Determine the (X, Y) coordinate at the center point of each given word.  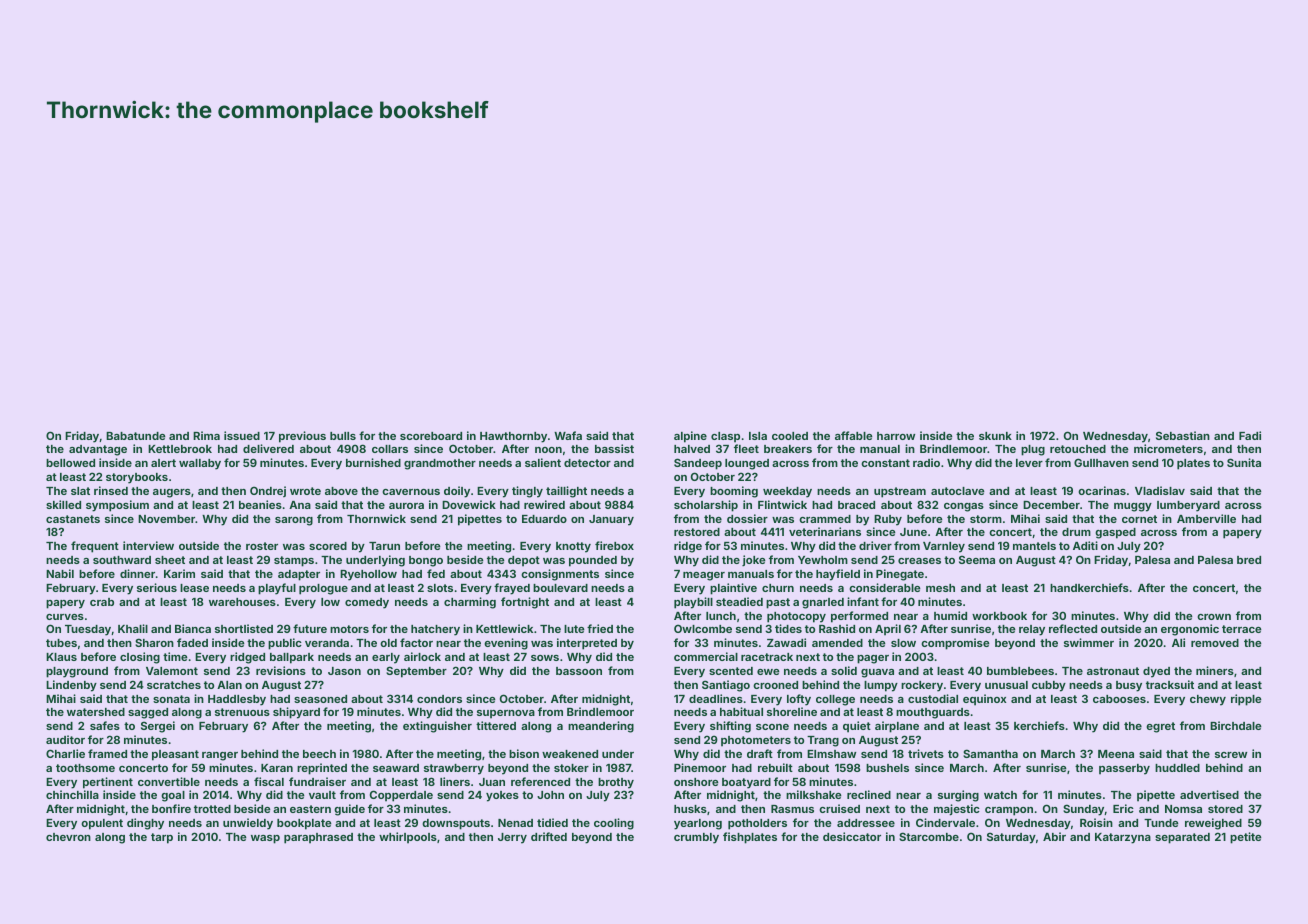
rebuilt (775, 767)
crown (1214, 617)
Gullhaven (1101, 462)
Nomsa (1183, 809)
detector (587, 463)
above (341, 491)
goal (173, 796)
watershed (96, 712)
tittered (496, 725)
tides (788, 628)
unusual (1006, 685)
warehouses (242, 602)
